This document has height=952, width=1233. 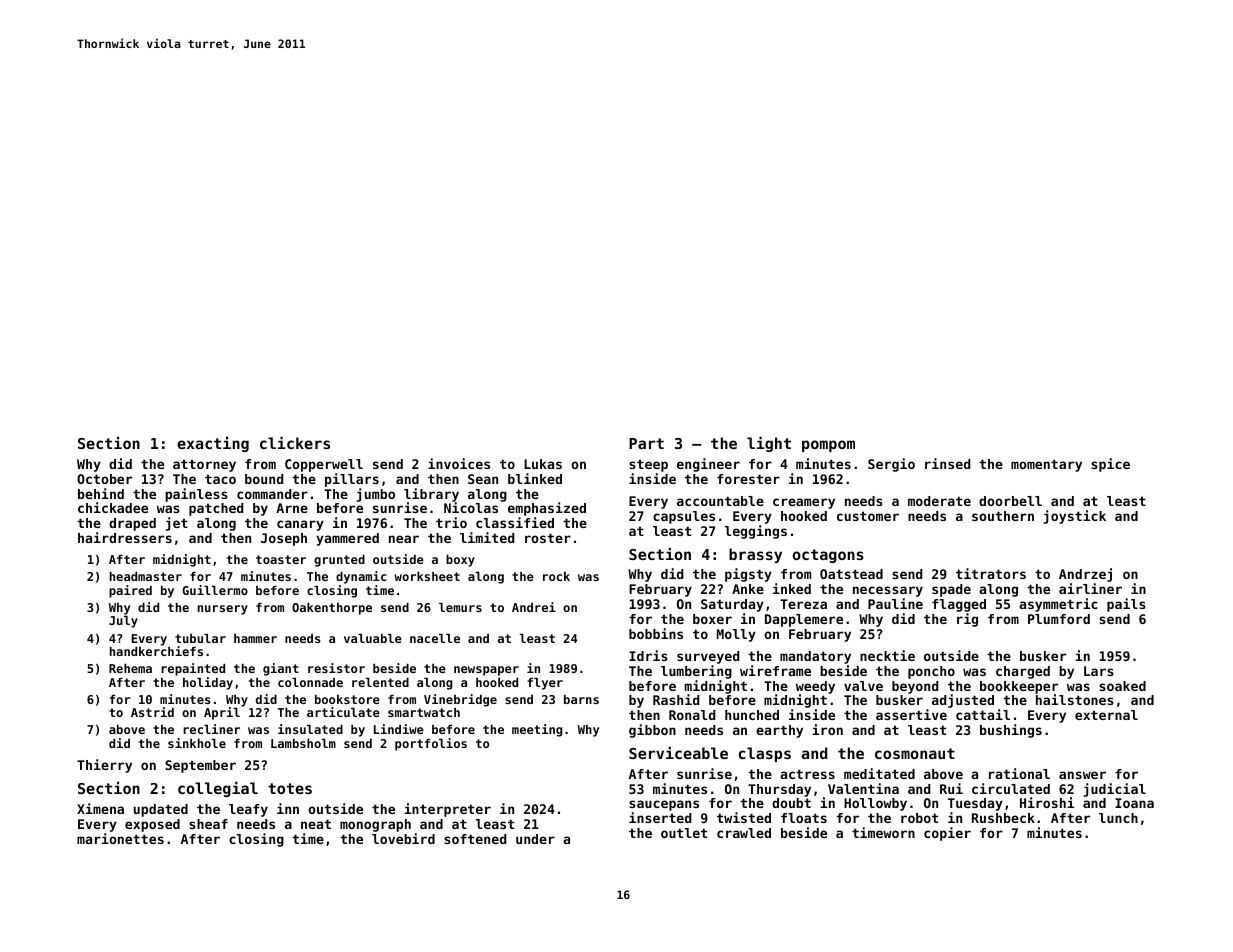 I want to click on Guillermo, so click(x=215, y=590).
